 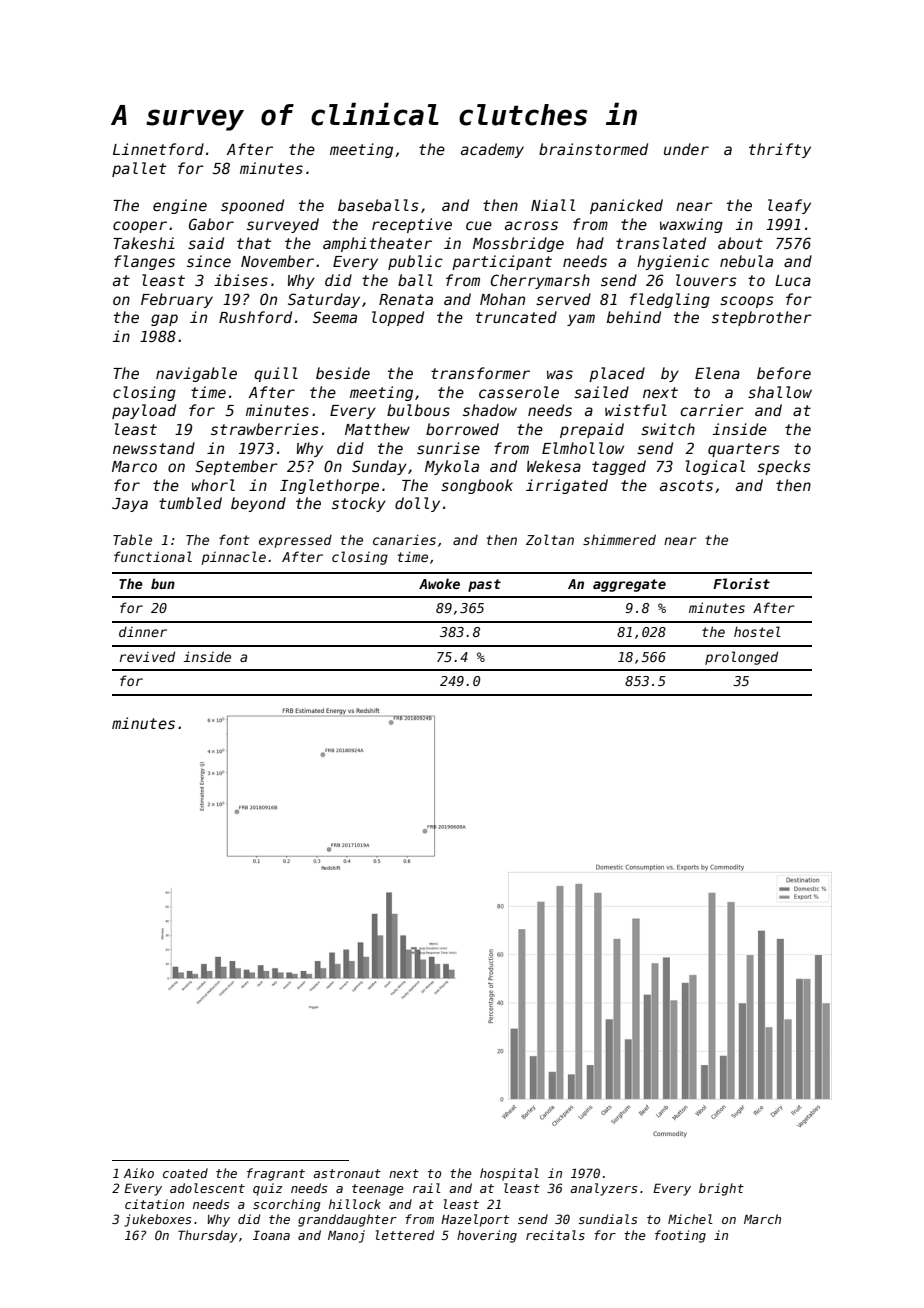 I want to click on Linnetford, so click(x=158, y=149).
